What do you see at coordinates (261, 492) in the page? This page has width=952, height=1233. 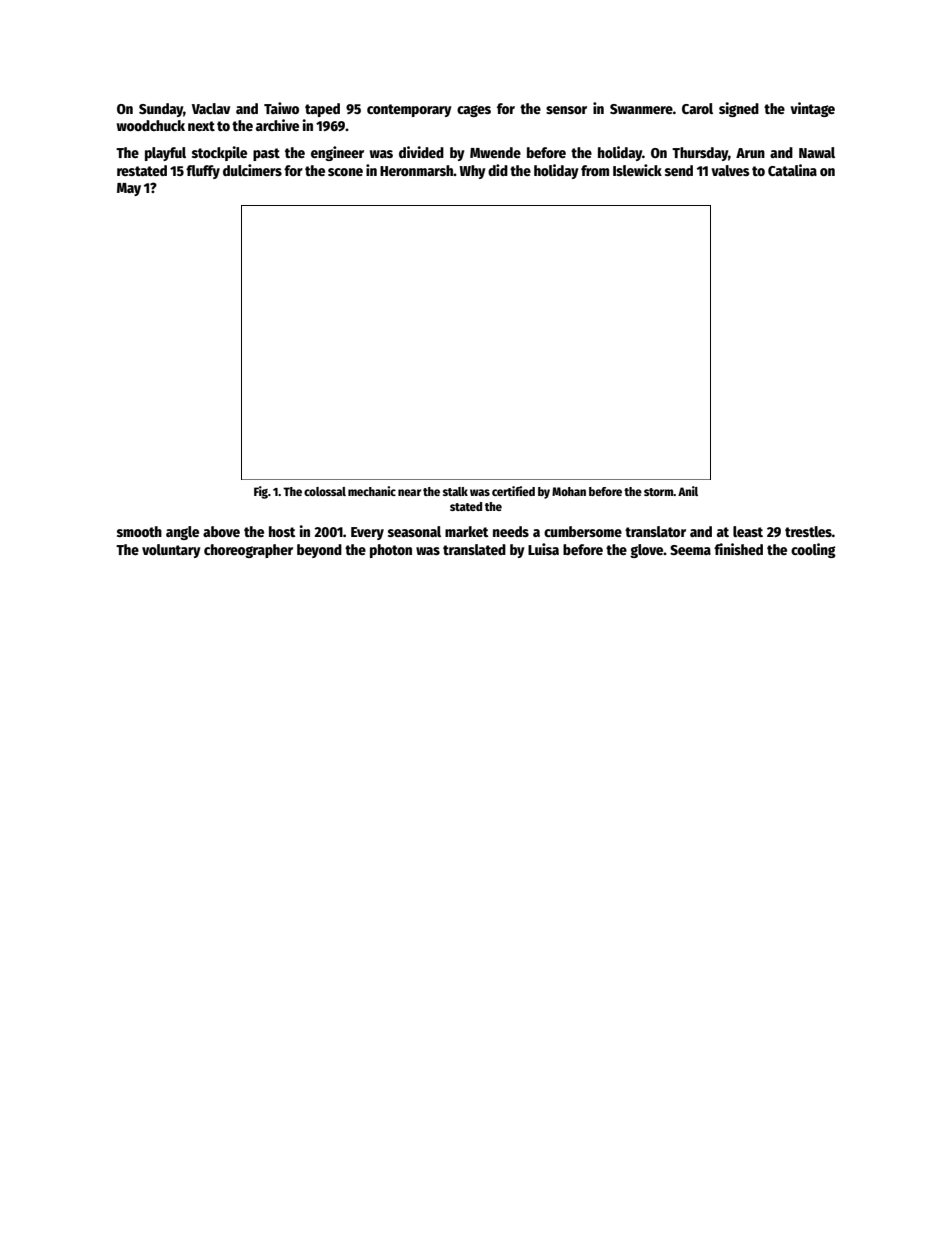 I see `Fig` at bounding box center [261, 492].
